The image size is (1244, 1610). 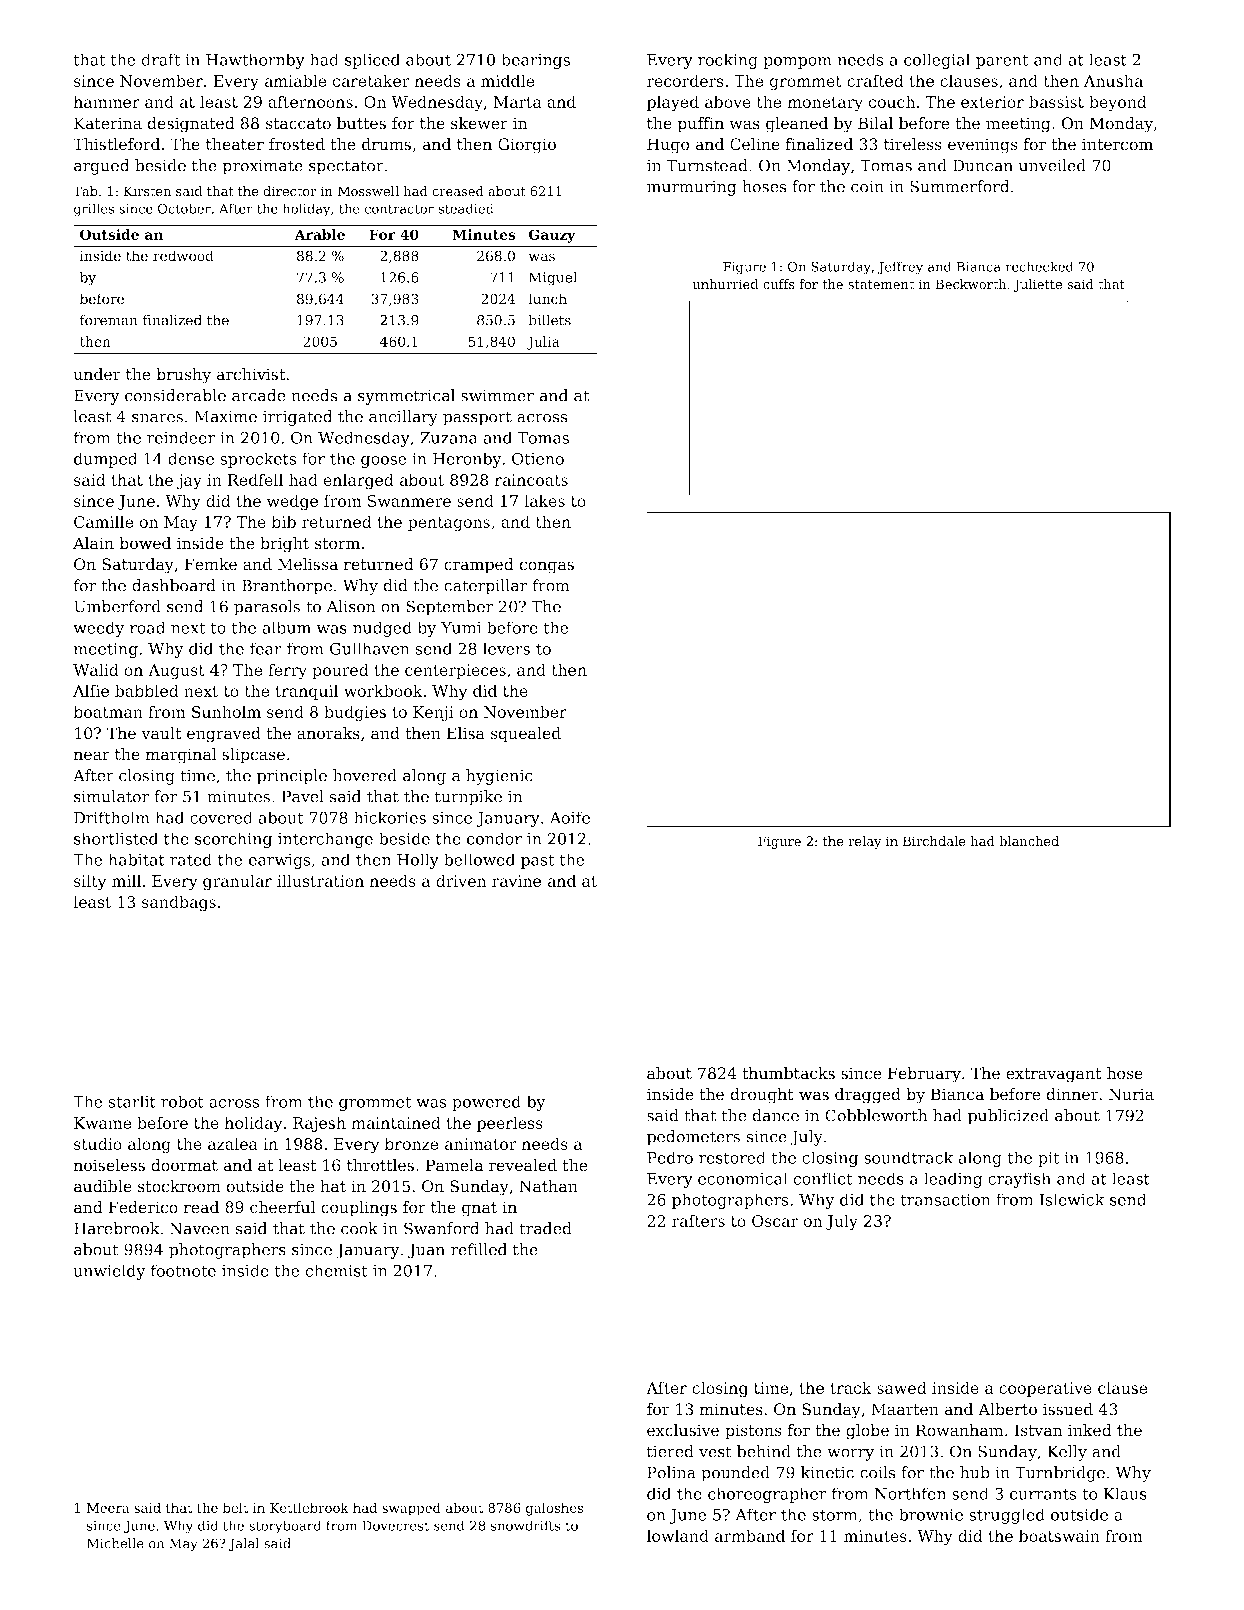 I want to click on staccato, so click(x=298, y=124).
